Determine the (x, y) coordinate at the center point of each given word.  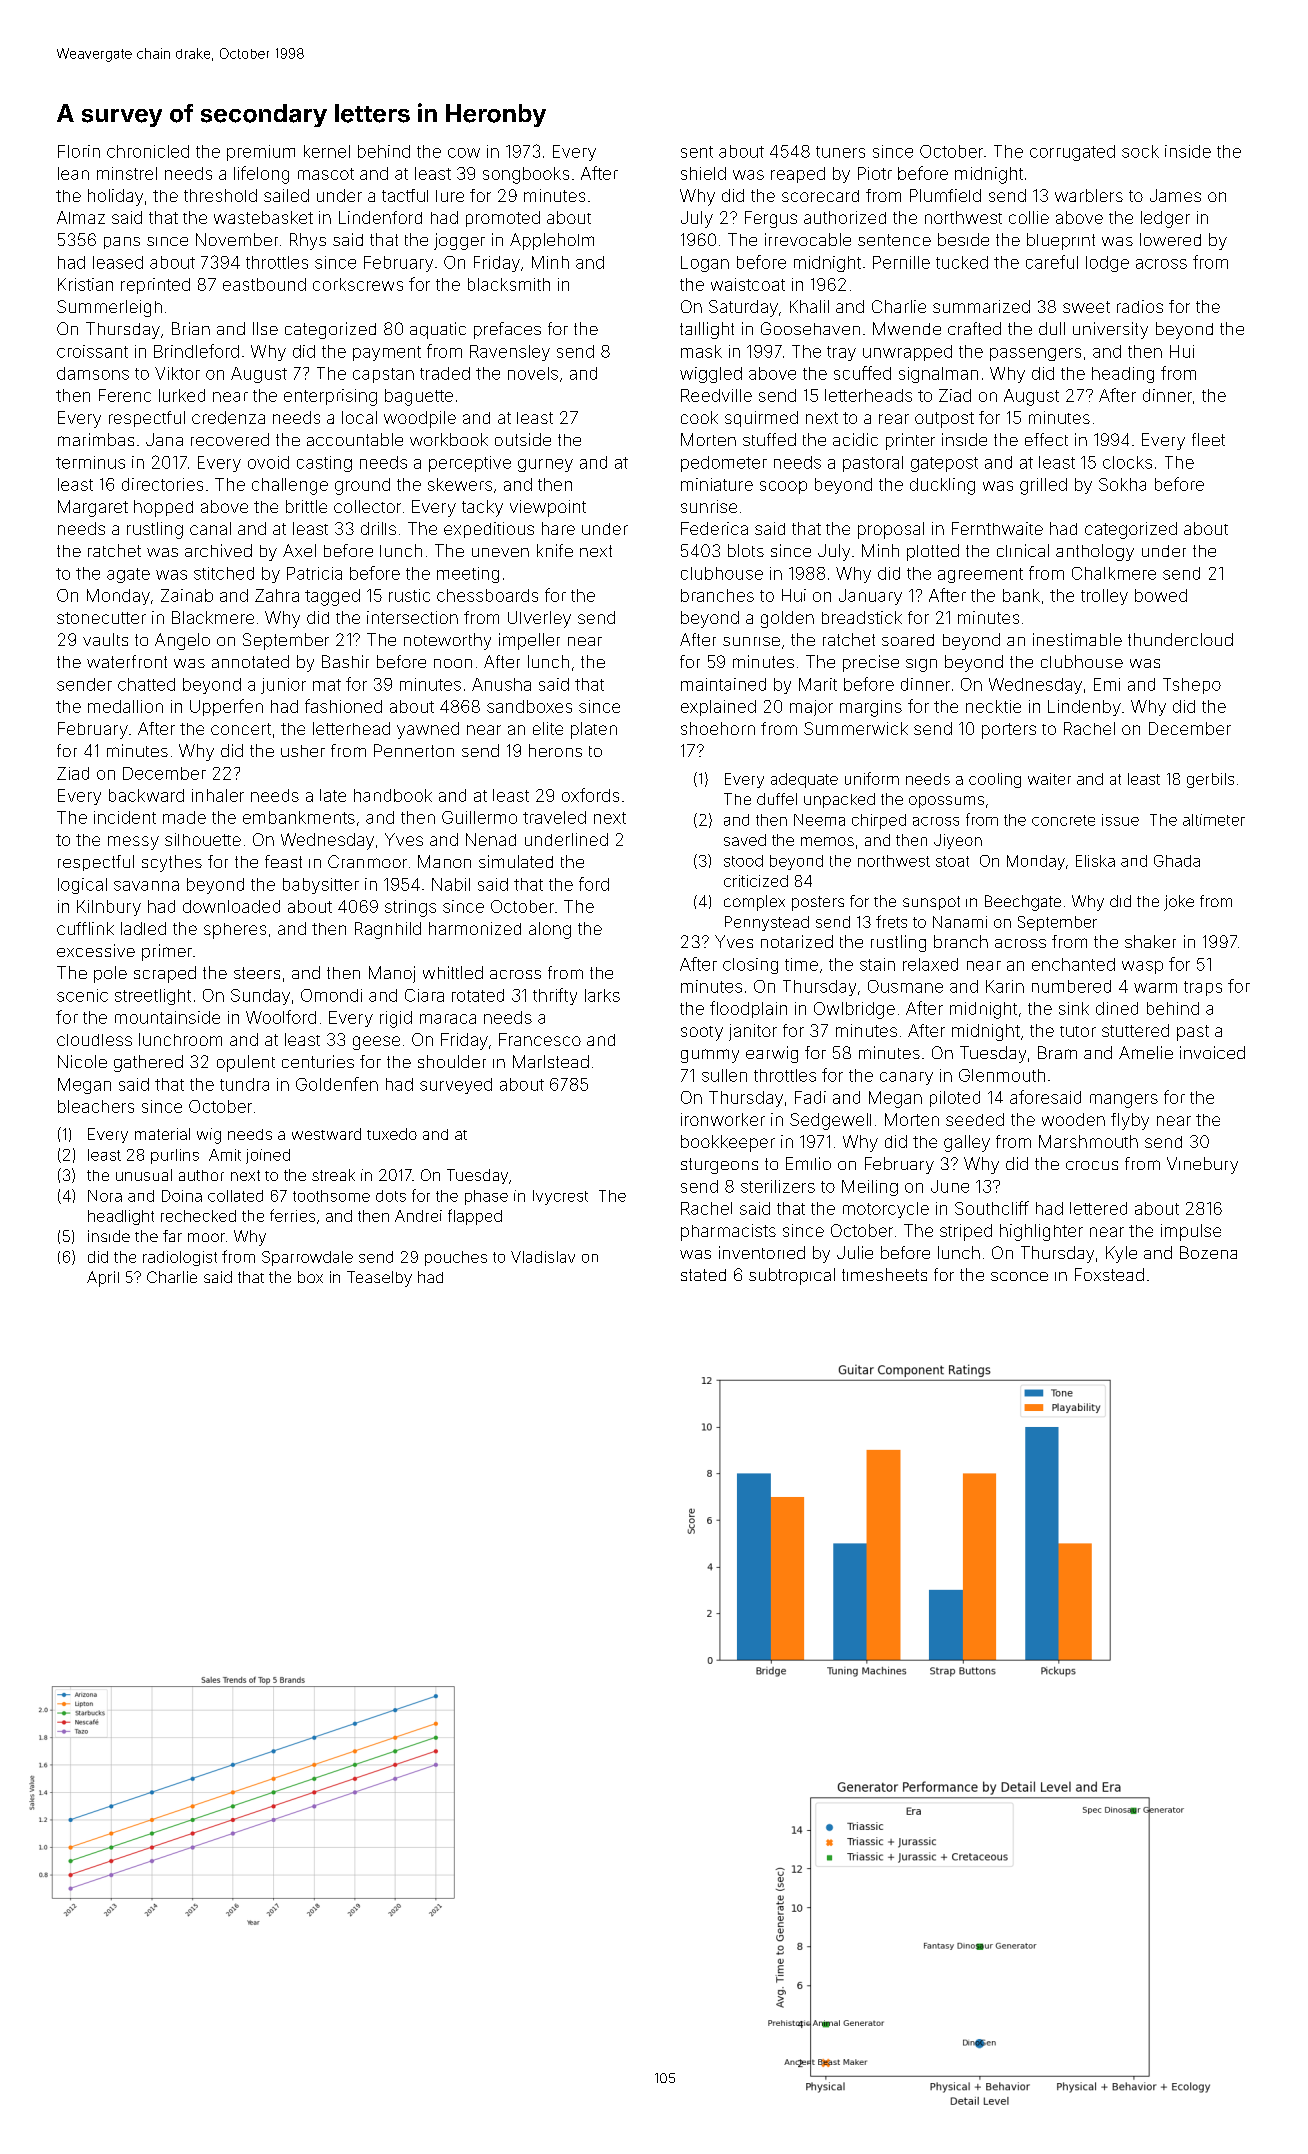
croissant (92, 351)
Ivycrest (560, 1197)
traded (445, 373)
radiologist (180, 1258)
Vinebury (1202, 1165)
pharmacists (728, 1232)
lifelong (261, 175)
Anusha (501, 684)
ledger (1165, 219)
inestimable (1077, 639)
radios (1140, 306)
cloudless (94, 1040)
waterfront (127, 661)
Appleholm (552, 241)
